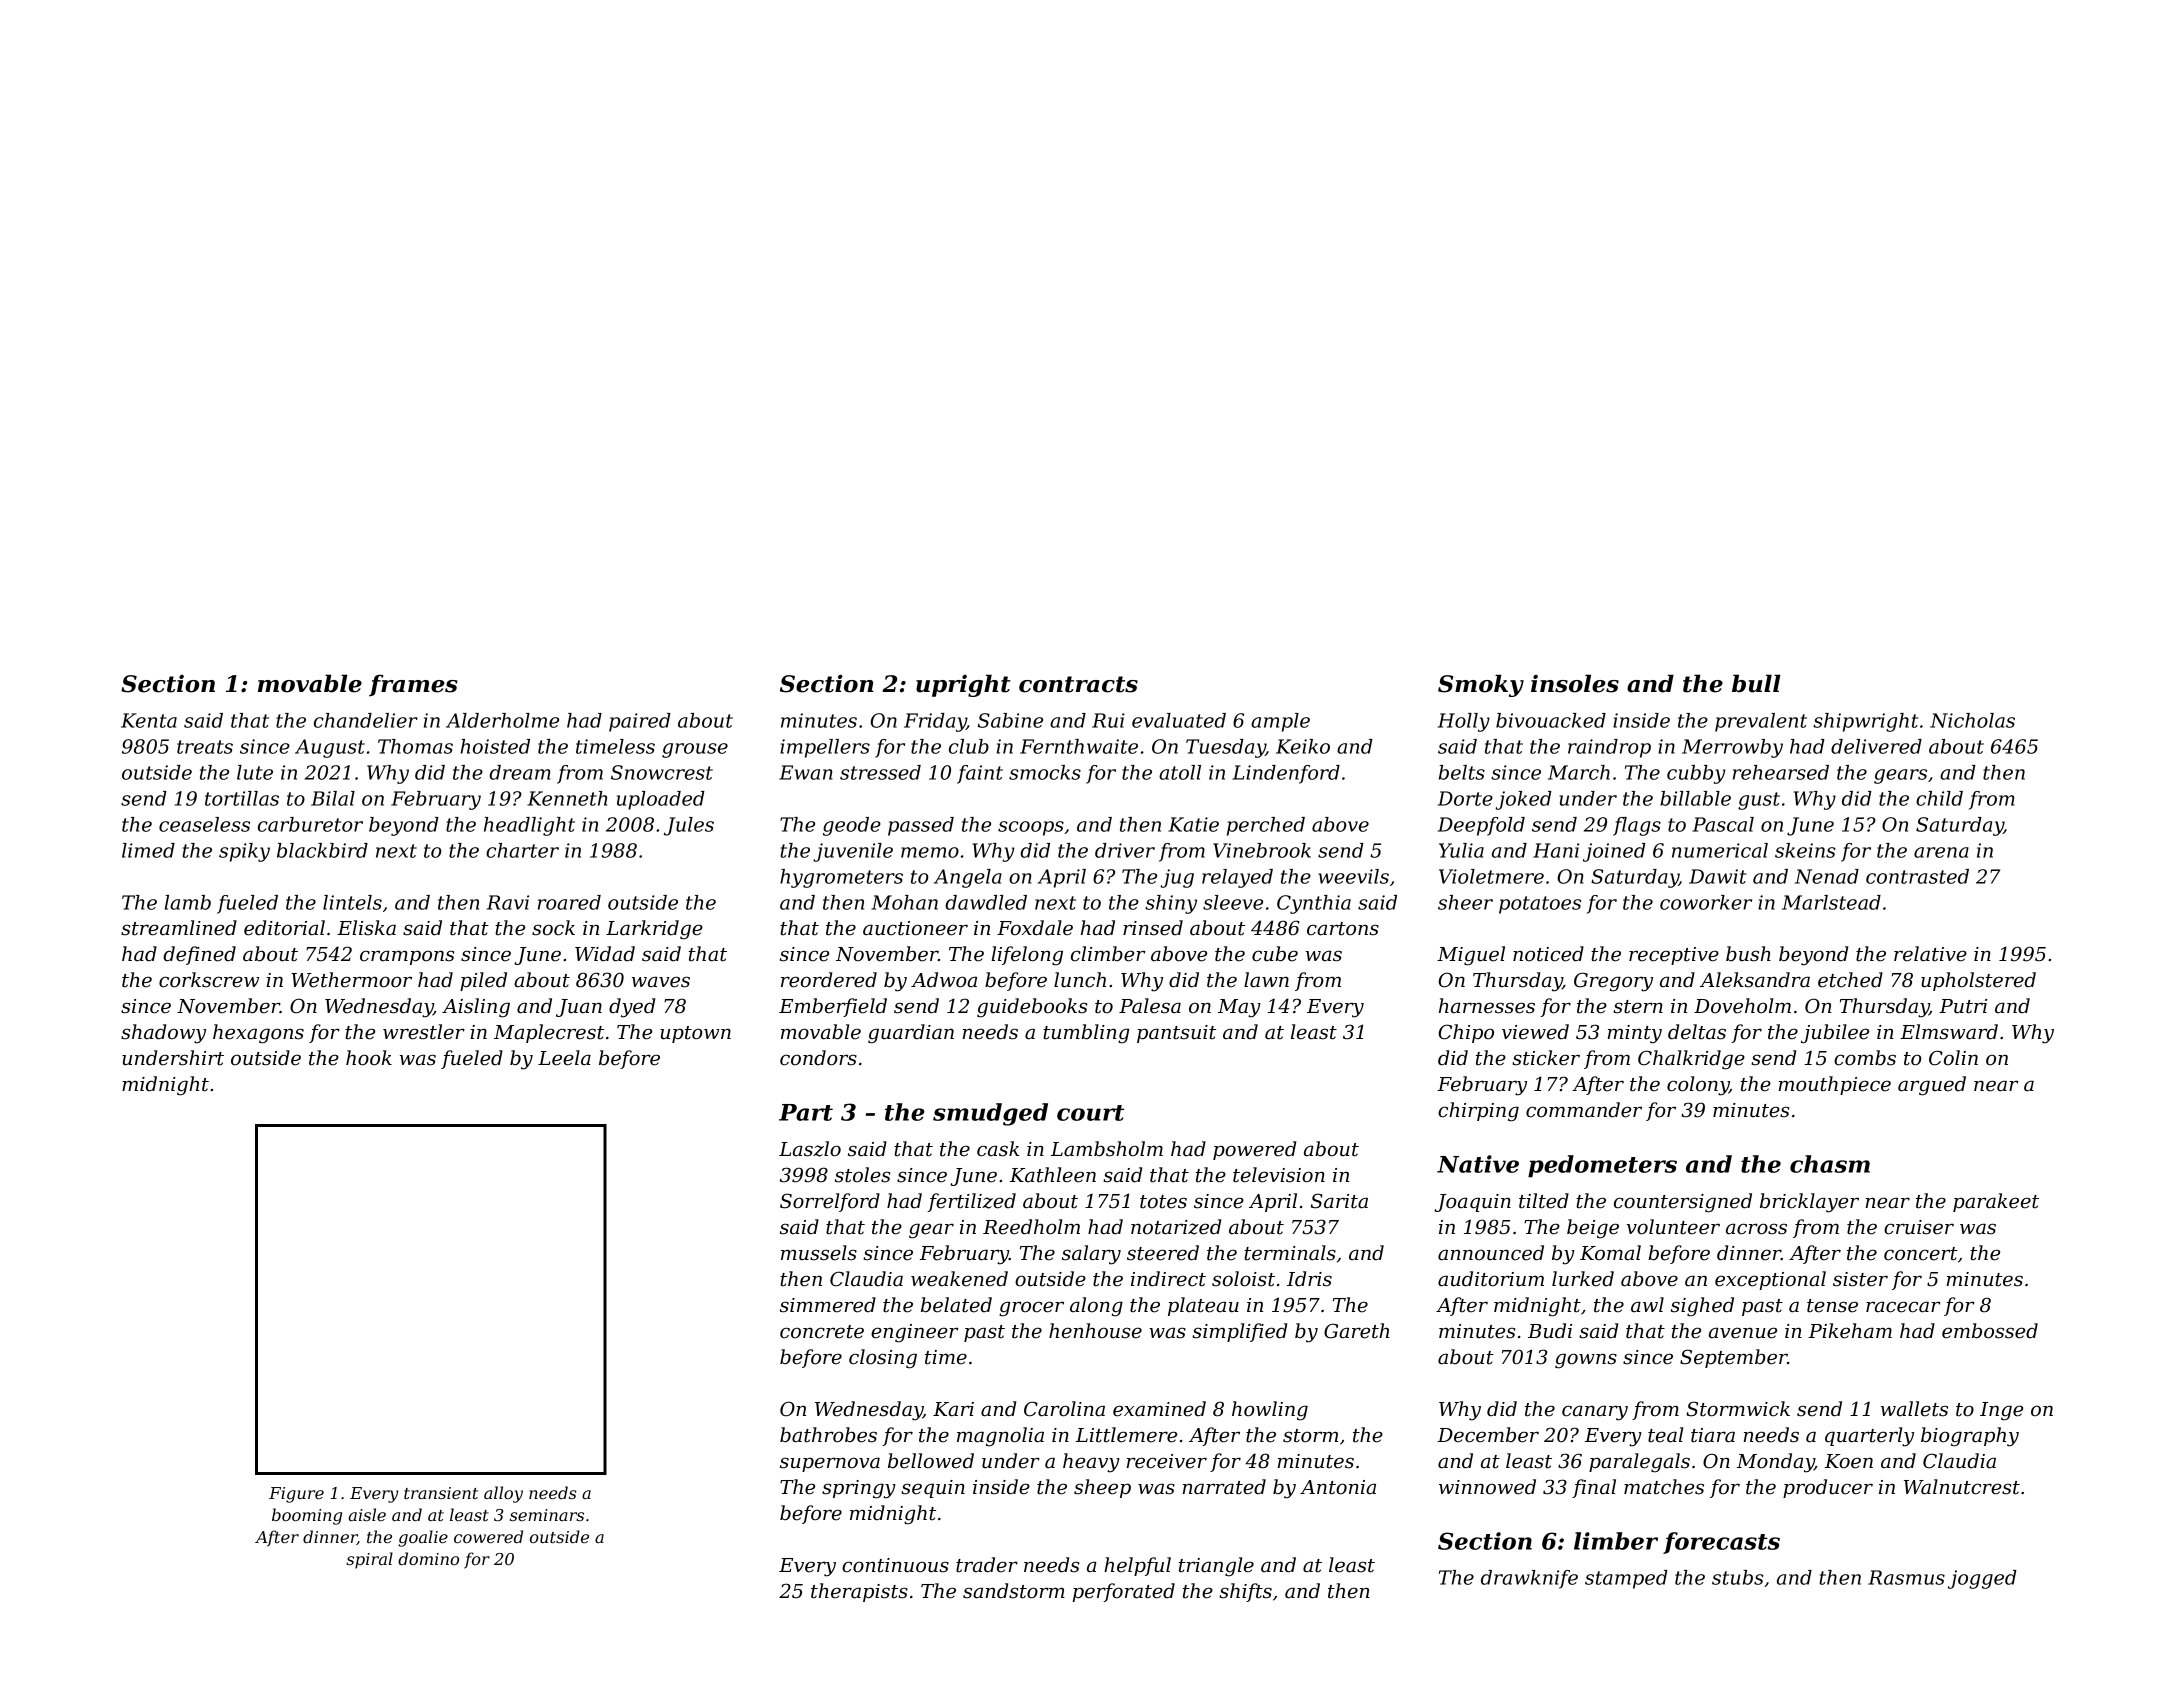 The height and width of the screenshot is (1683, 2178). Describe the element at coordinates (1488, 1435) in the screenshot. I see `December` at that location.
